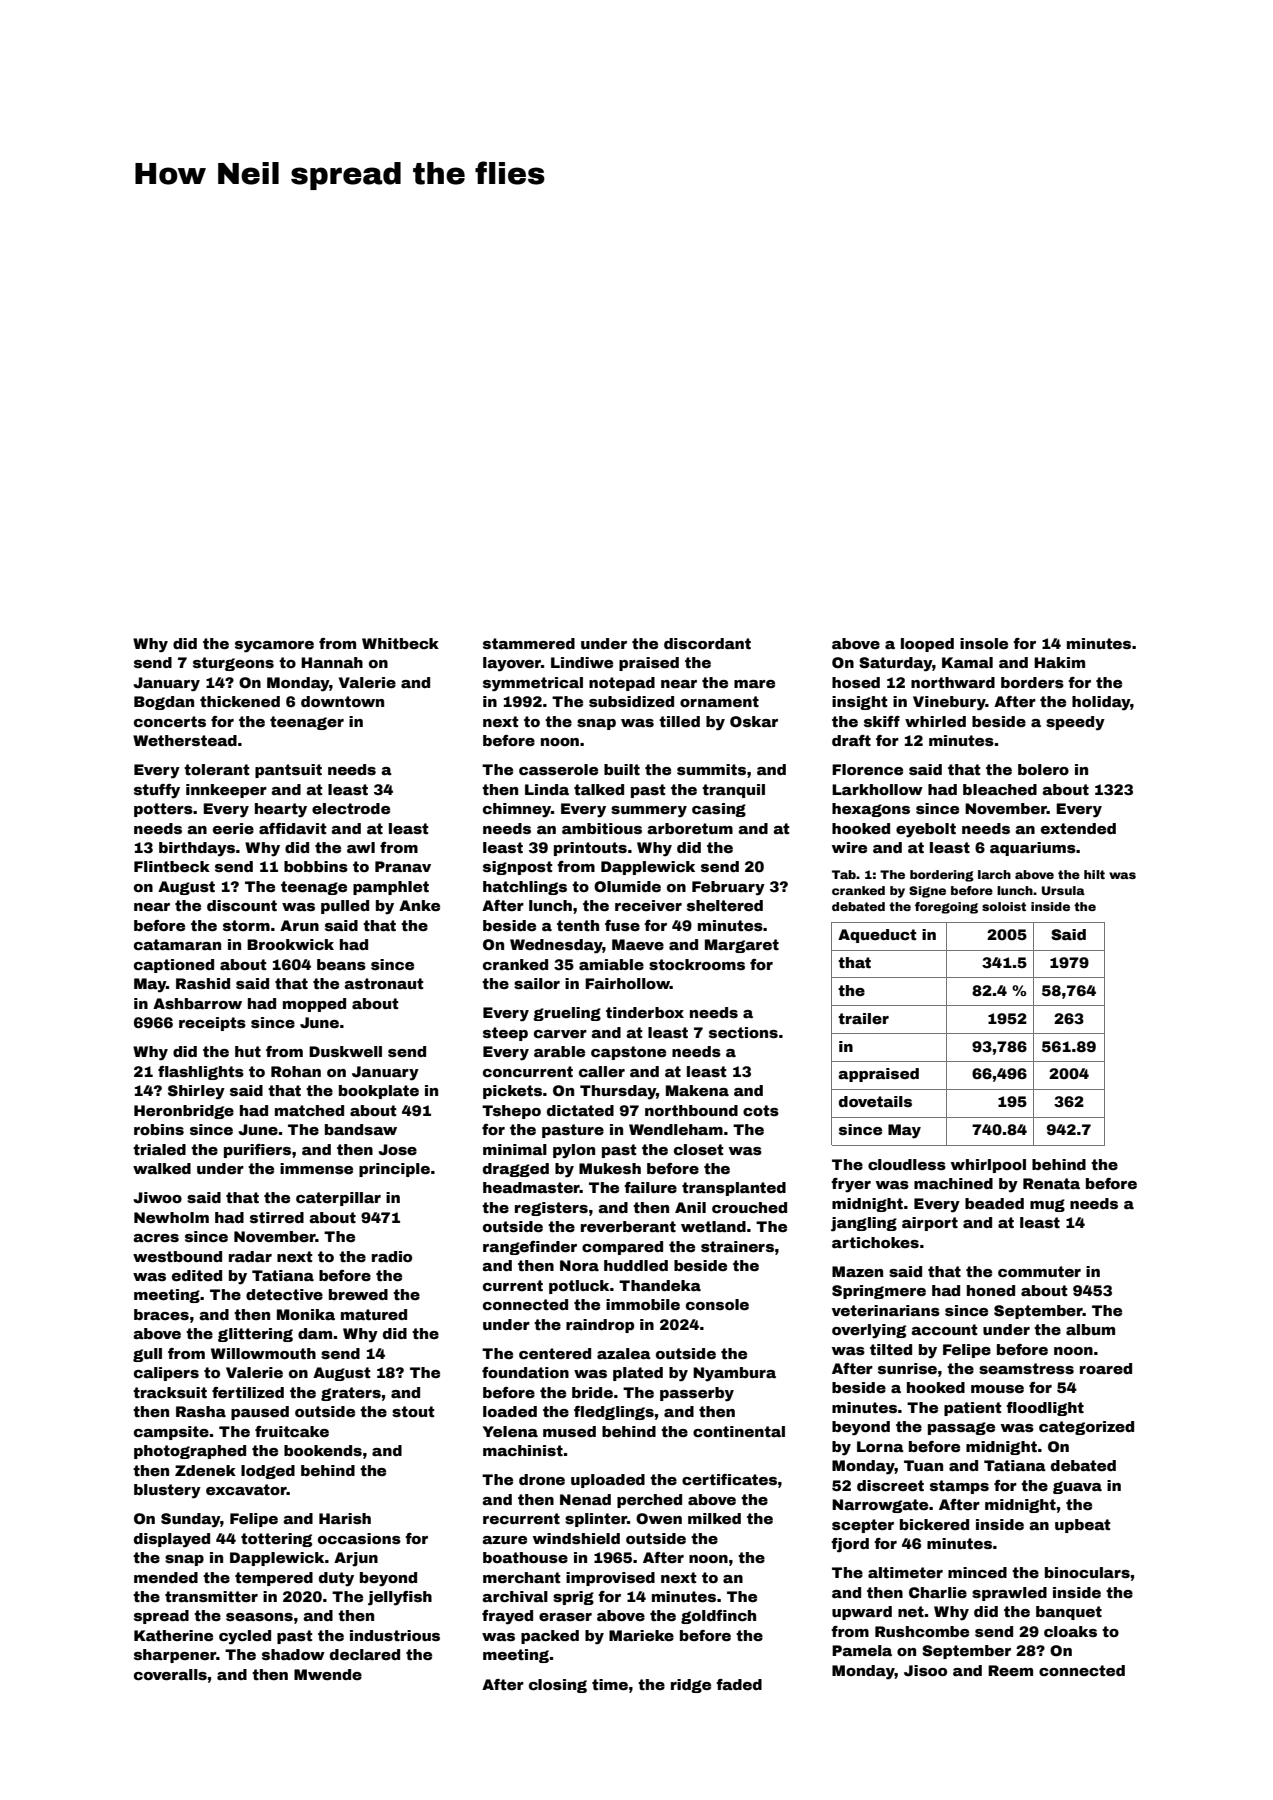 The image size is (1273, 1800). Describe the element at coordinates (1087, 1572) in the image. I see `binoculars` at that location.
